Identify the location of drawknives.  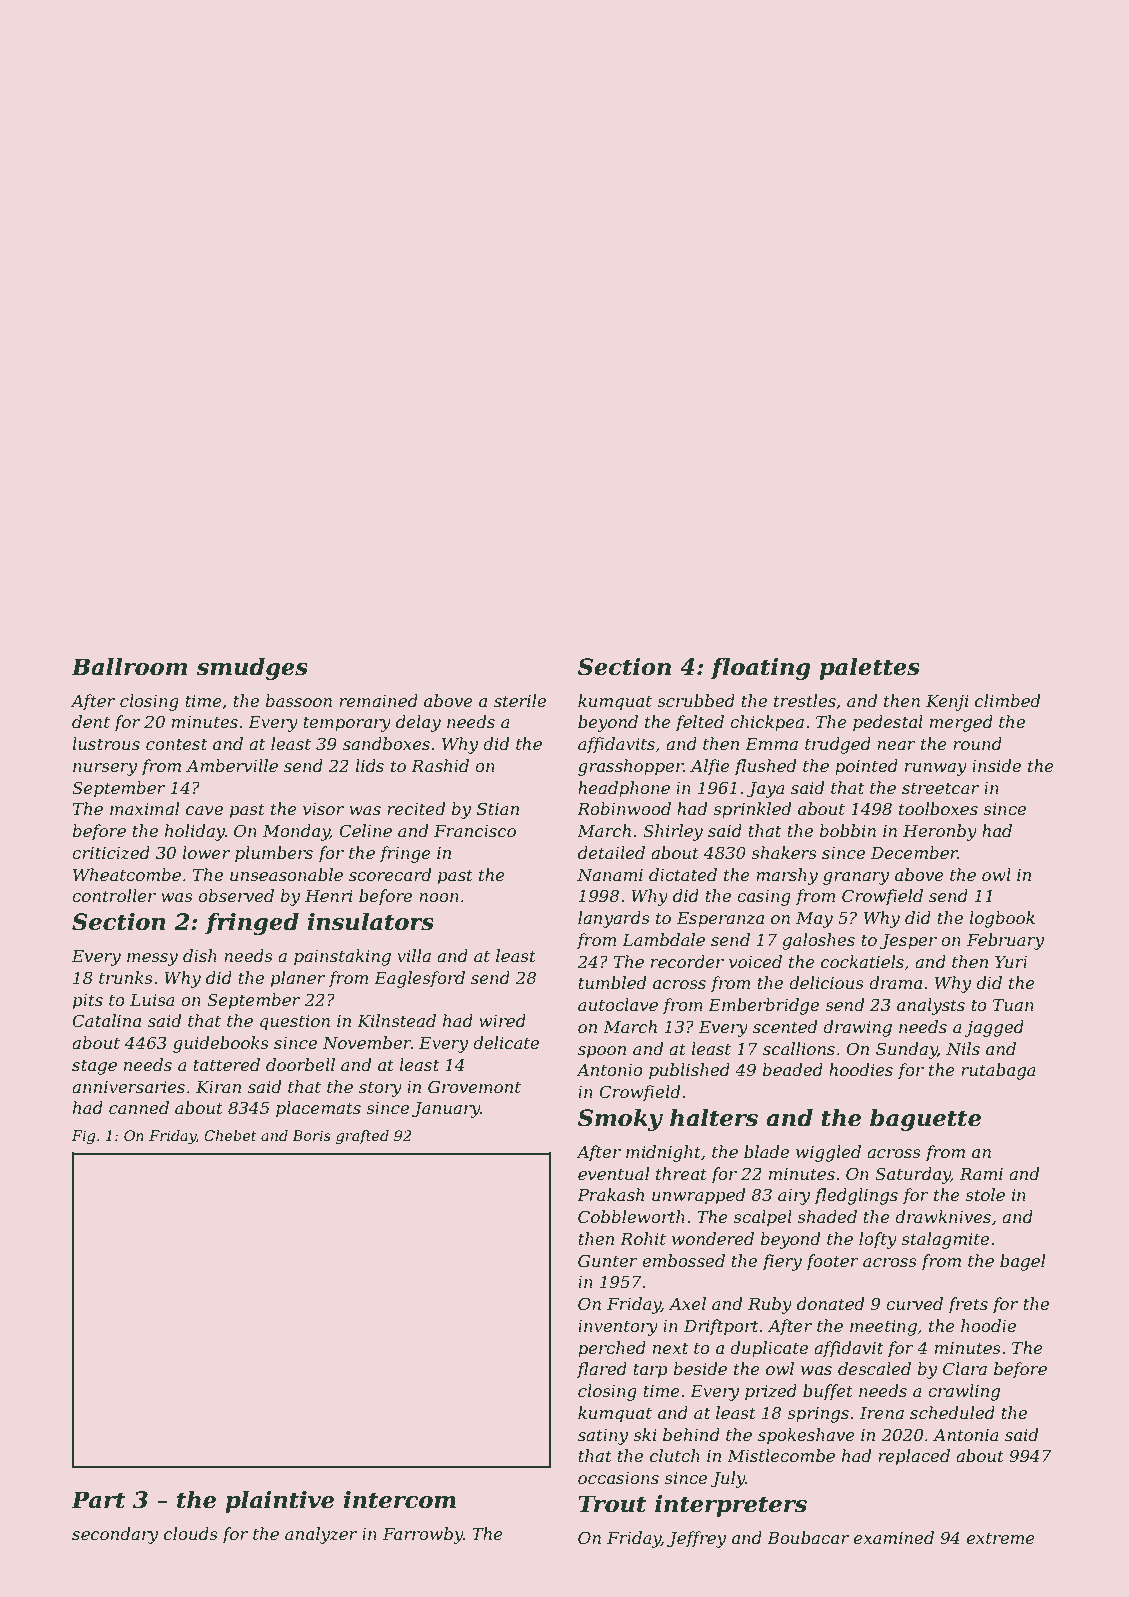
(943, 1216).
